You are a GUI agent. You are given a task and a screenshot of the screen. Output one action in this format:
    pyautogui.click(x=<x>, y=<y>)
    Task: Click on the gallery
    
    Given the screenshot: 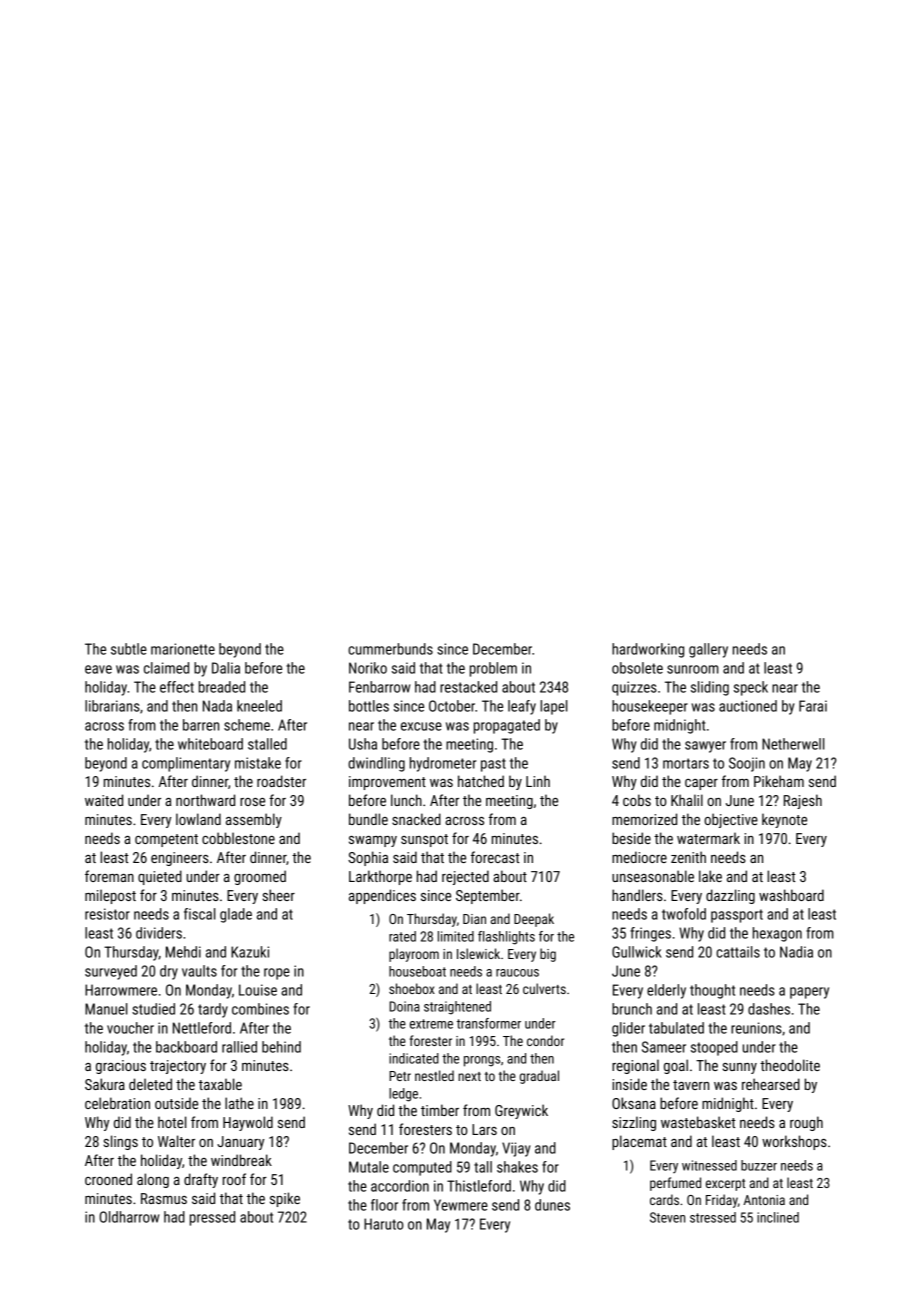 What is the action you would take?
    pyautogui.click(x=708, y=650)
